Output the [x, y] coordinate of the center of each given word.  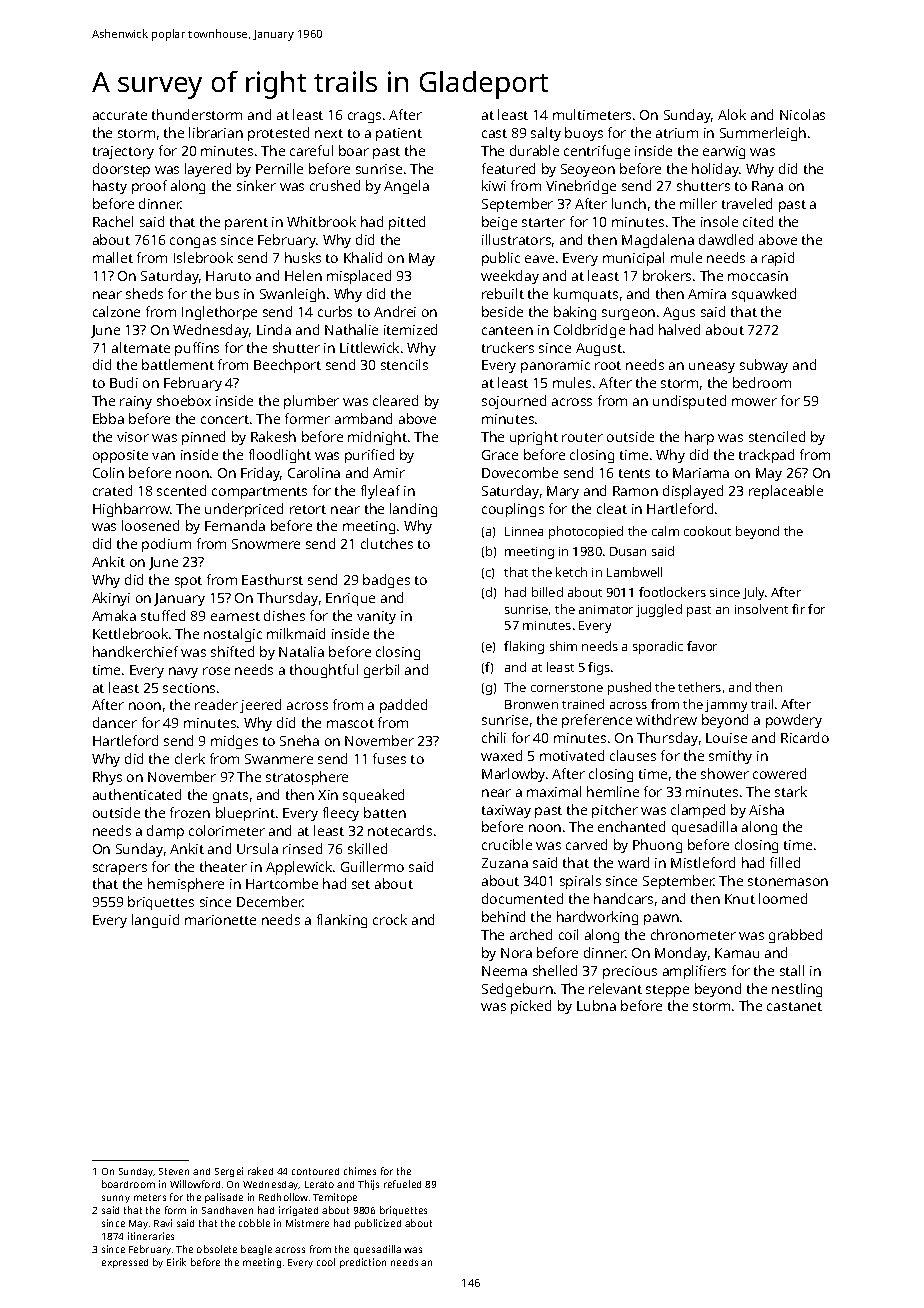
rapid [778, 259]
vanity [376, 617]
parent [246, 224]
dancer [115, 722]
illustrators [516, 239]
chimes [360, 1171]
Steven [174, 1171]
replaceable [786, 492]
